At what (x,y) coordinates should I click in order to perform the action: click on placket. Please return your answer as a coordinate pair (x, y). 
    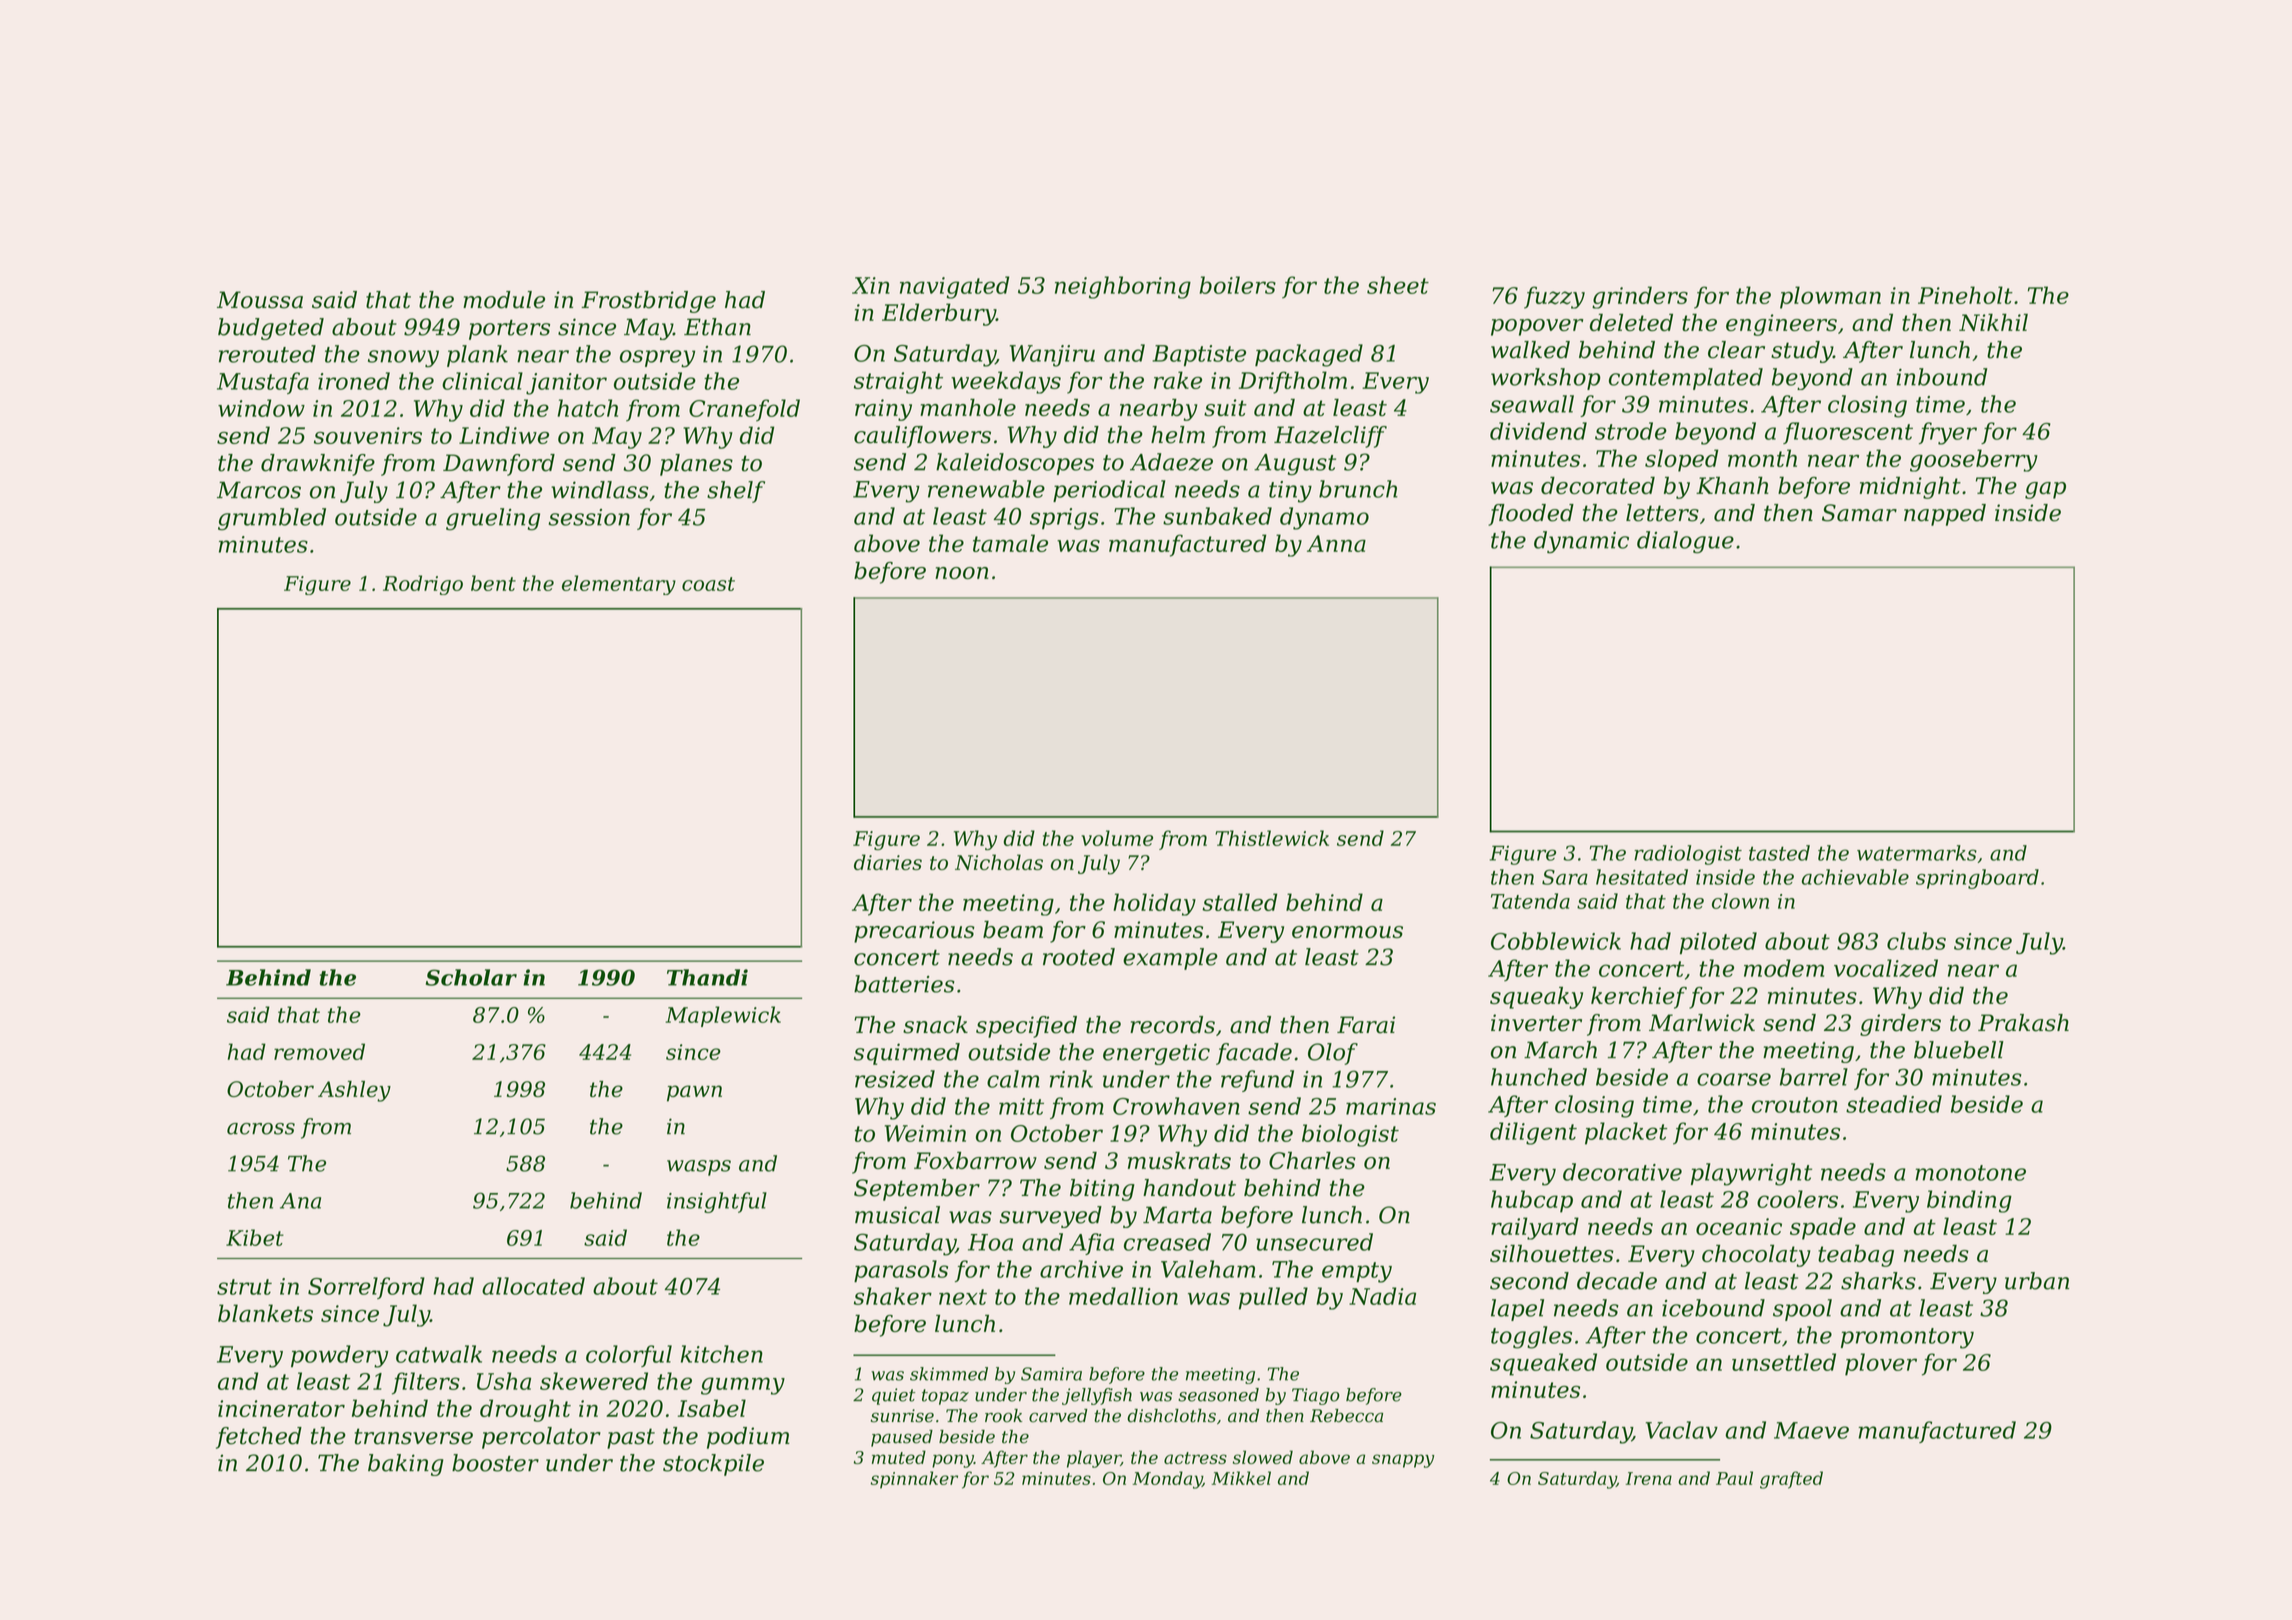
    Looking at the image, I should click on (1626, 1133).
